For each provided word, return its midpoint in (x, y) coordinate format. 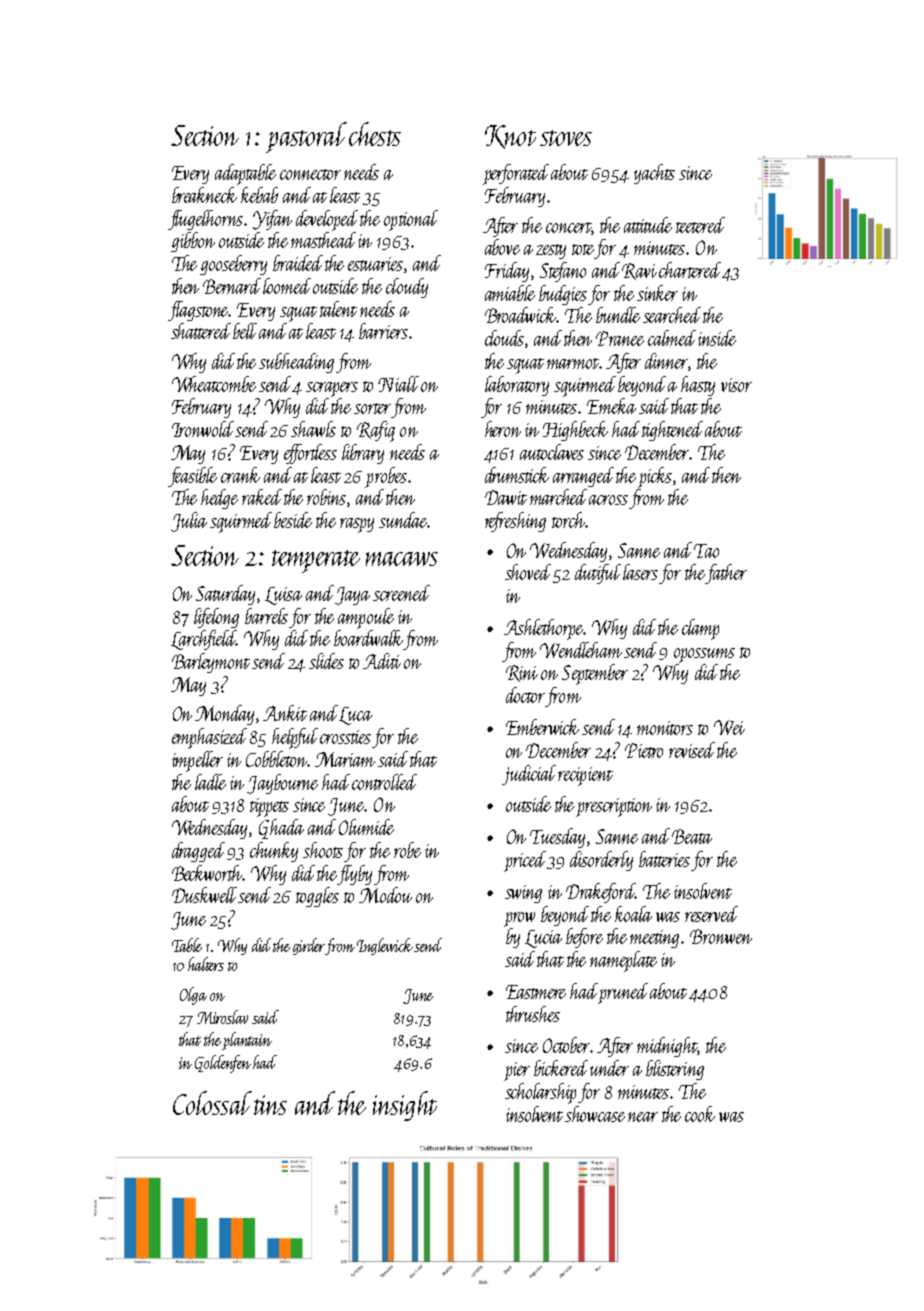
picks (655, 477)
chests (375, 134)
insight (405, 1106)
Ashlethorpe (544, 629)
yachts (654, 174)
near (643, 1117)
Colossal (212, 1103)
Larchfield (204, 640)
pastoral (306, 137)
